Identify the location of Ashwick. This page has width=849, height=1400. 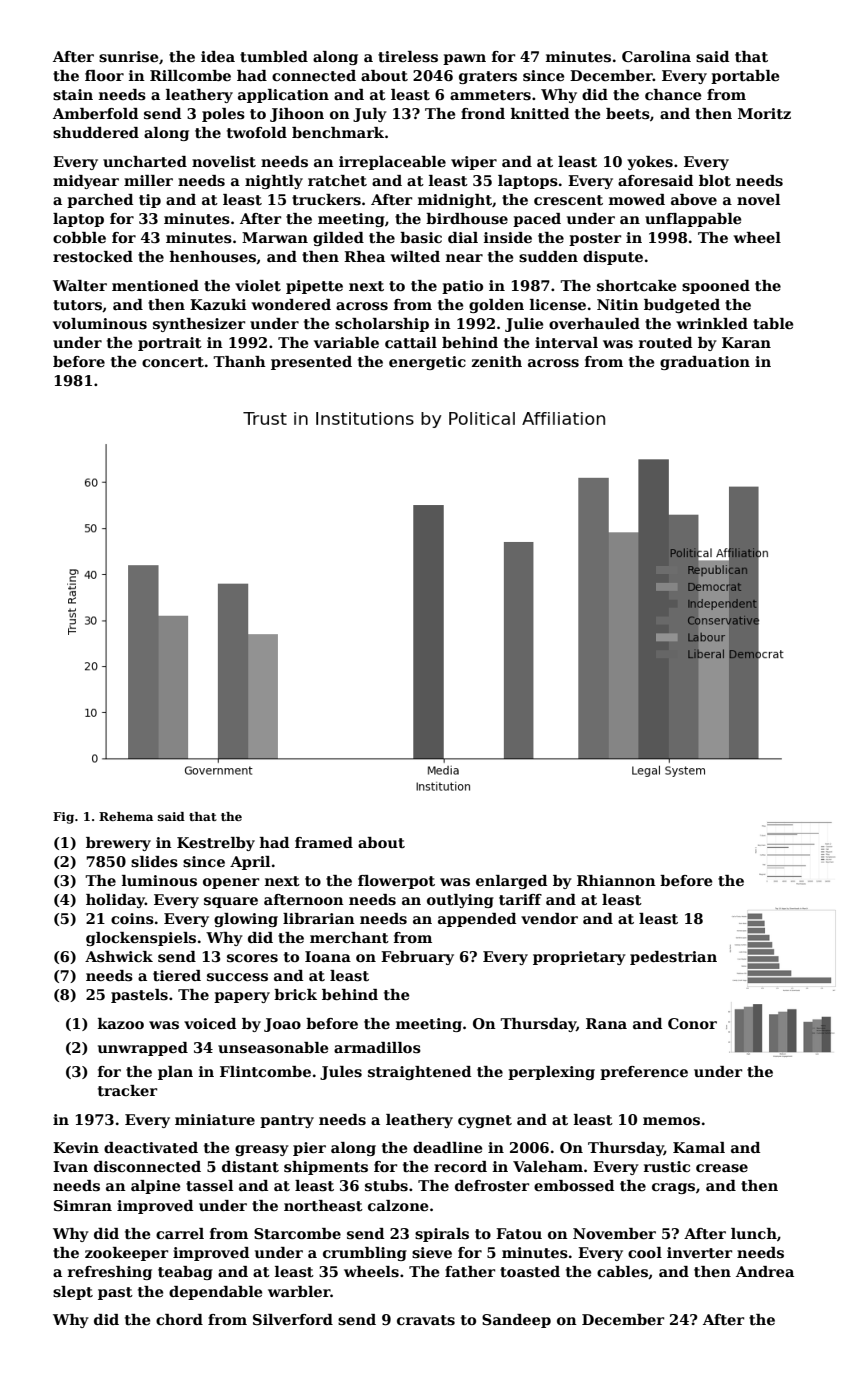
(119, 957).
